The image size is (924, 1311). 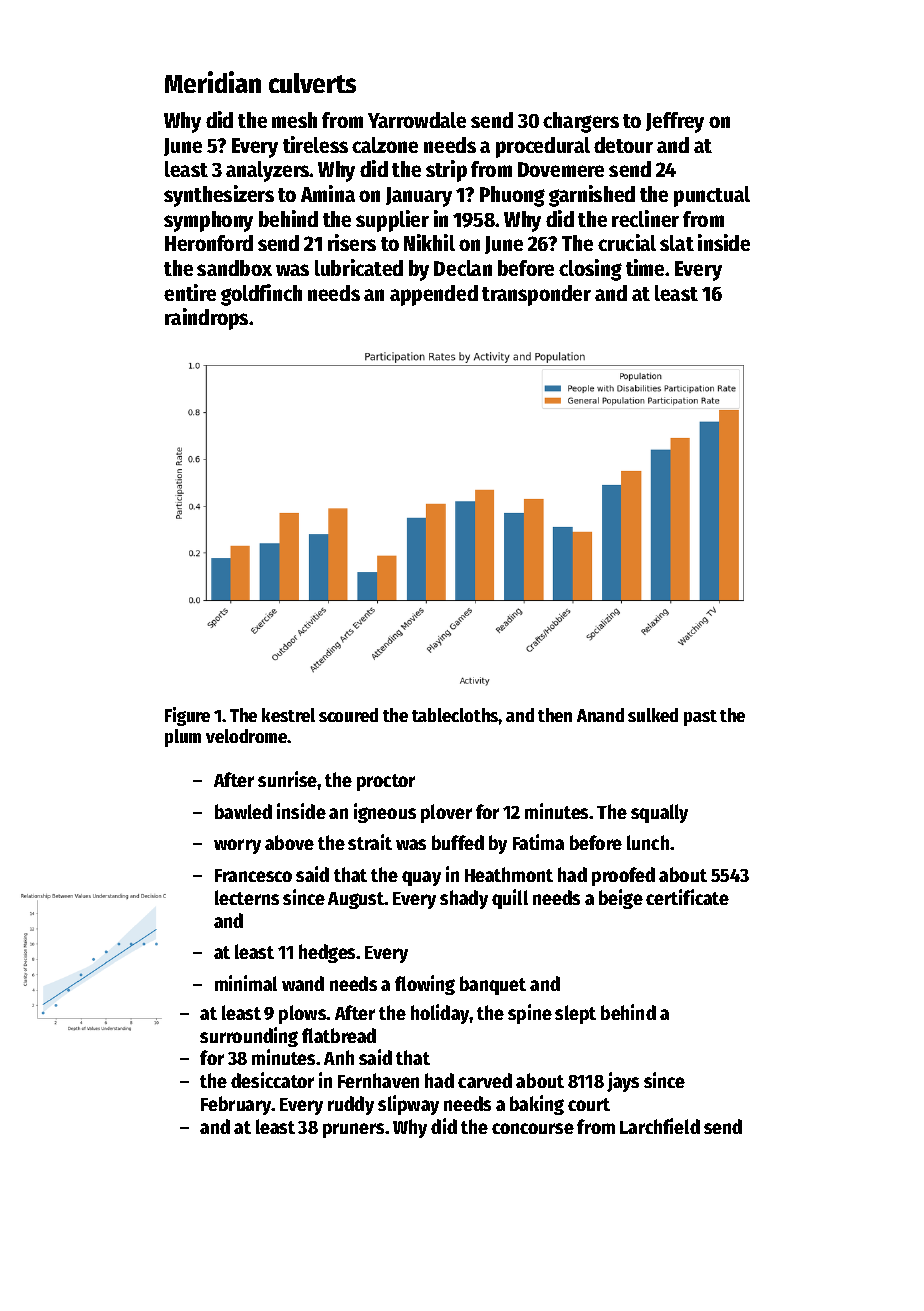 I want to click on Jeffrey, so click(x=675, y=122).
